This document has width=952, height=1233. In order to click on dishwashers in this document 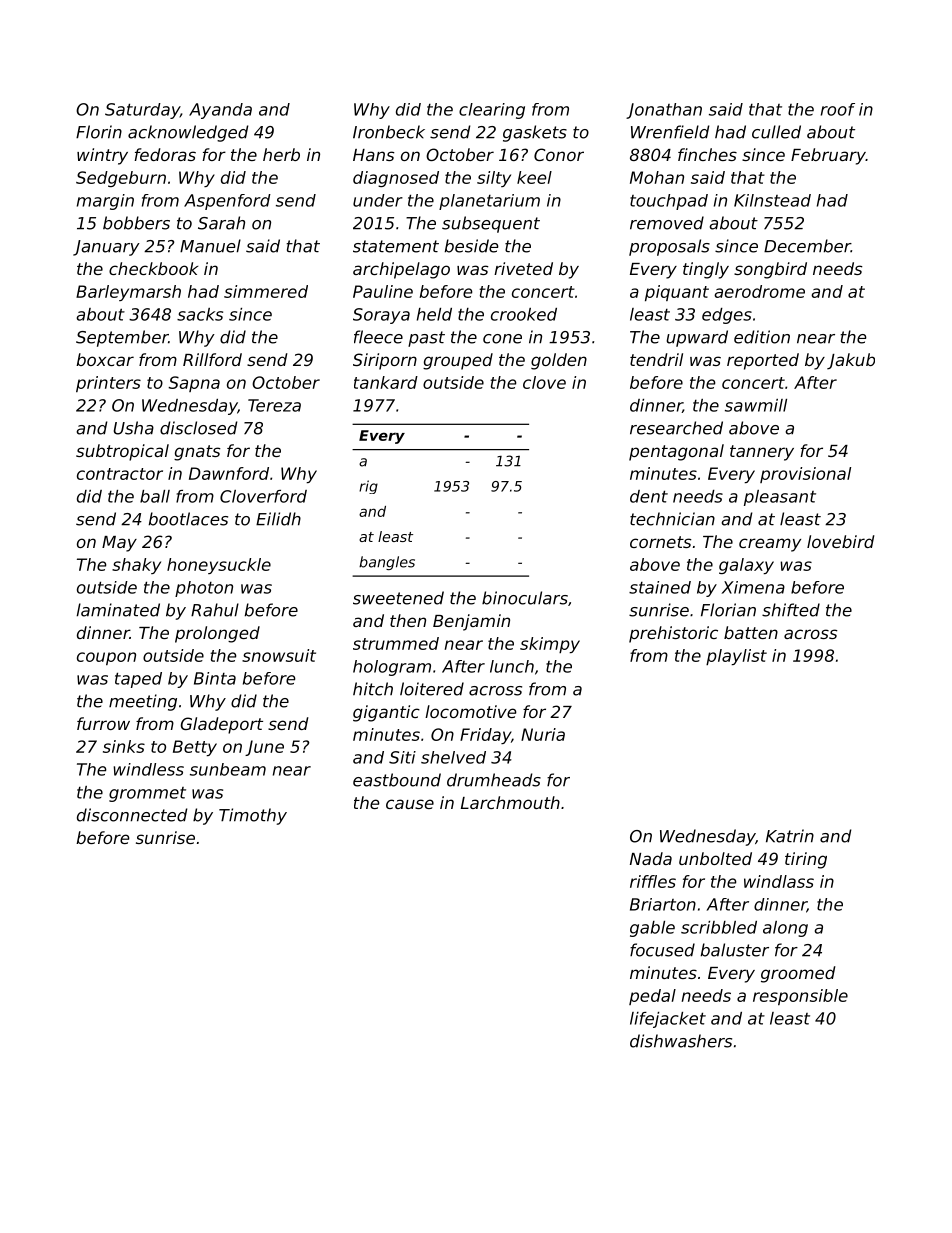, I will do `click(681, 1041)`.
